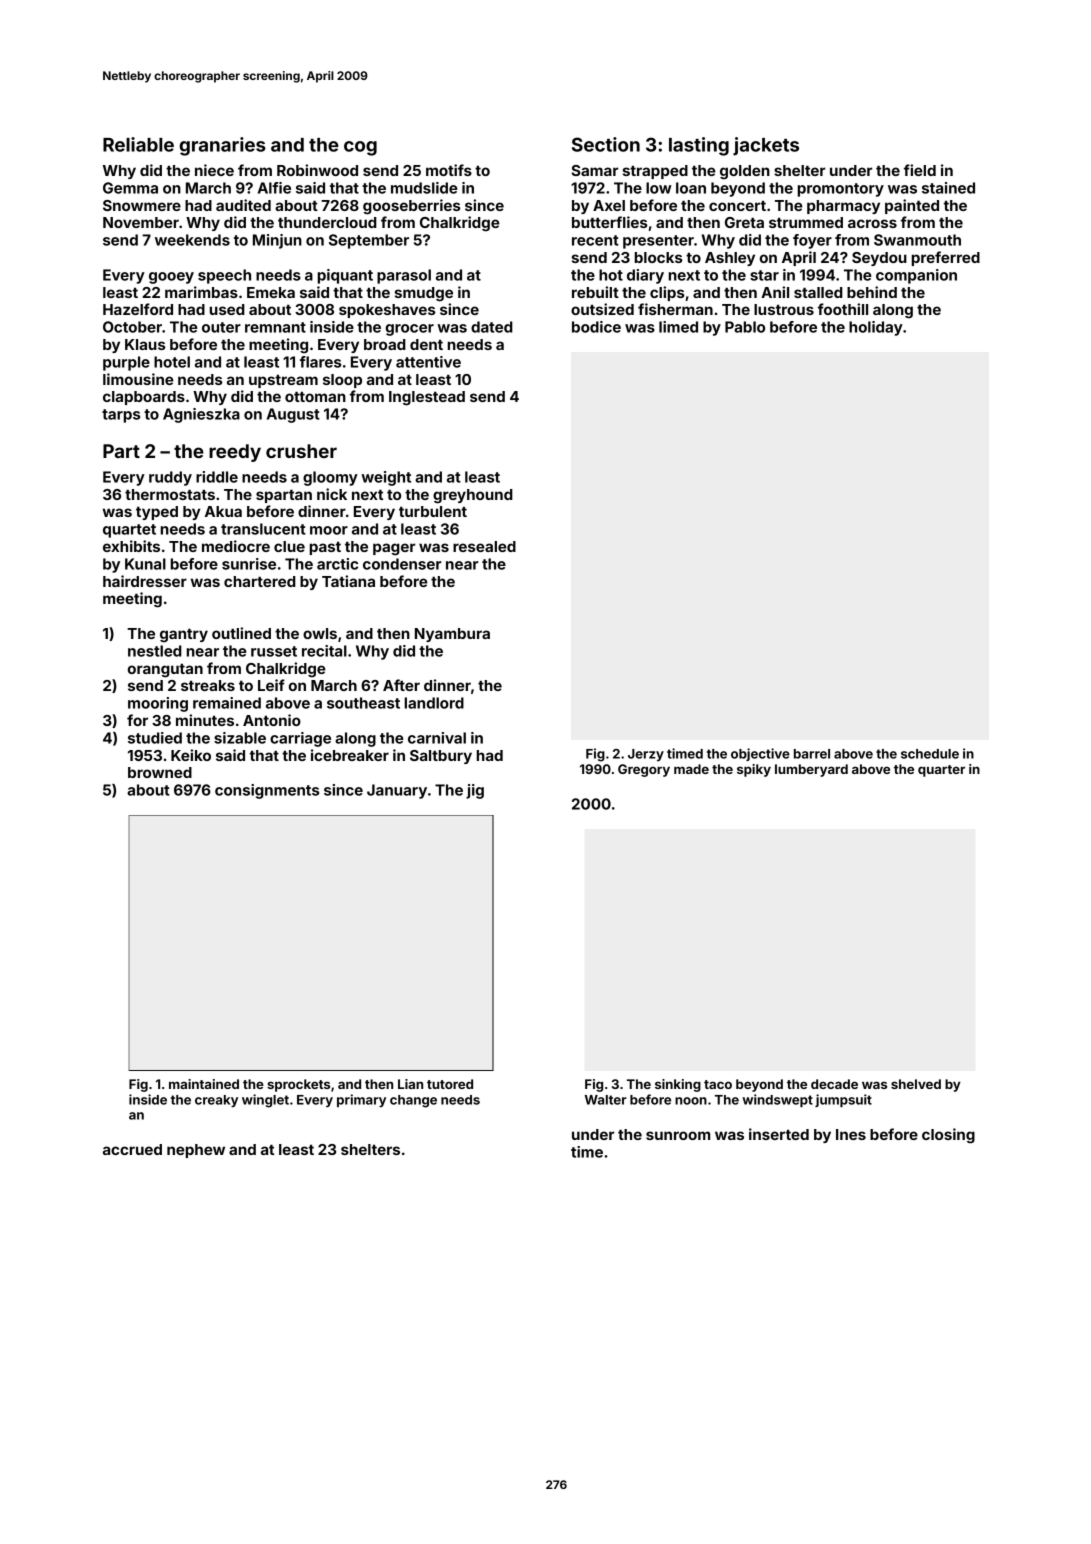  I want to click on lustrous, so click(784, 309).
